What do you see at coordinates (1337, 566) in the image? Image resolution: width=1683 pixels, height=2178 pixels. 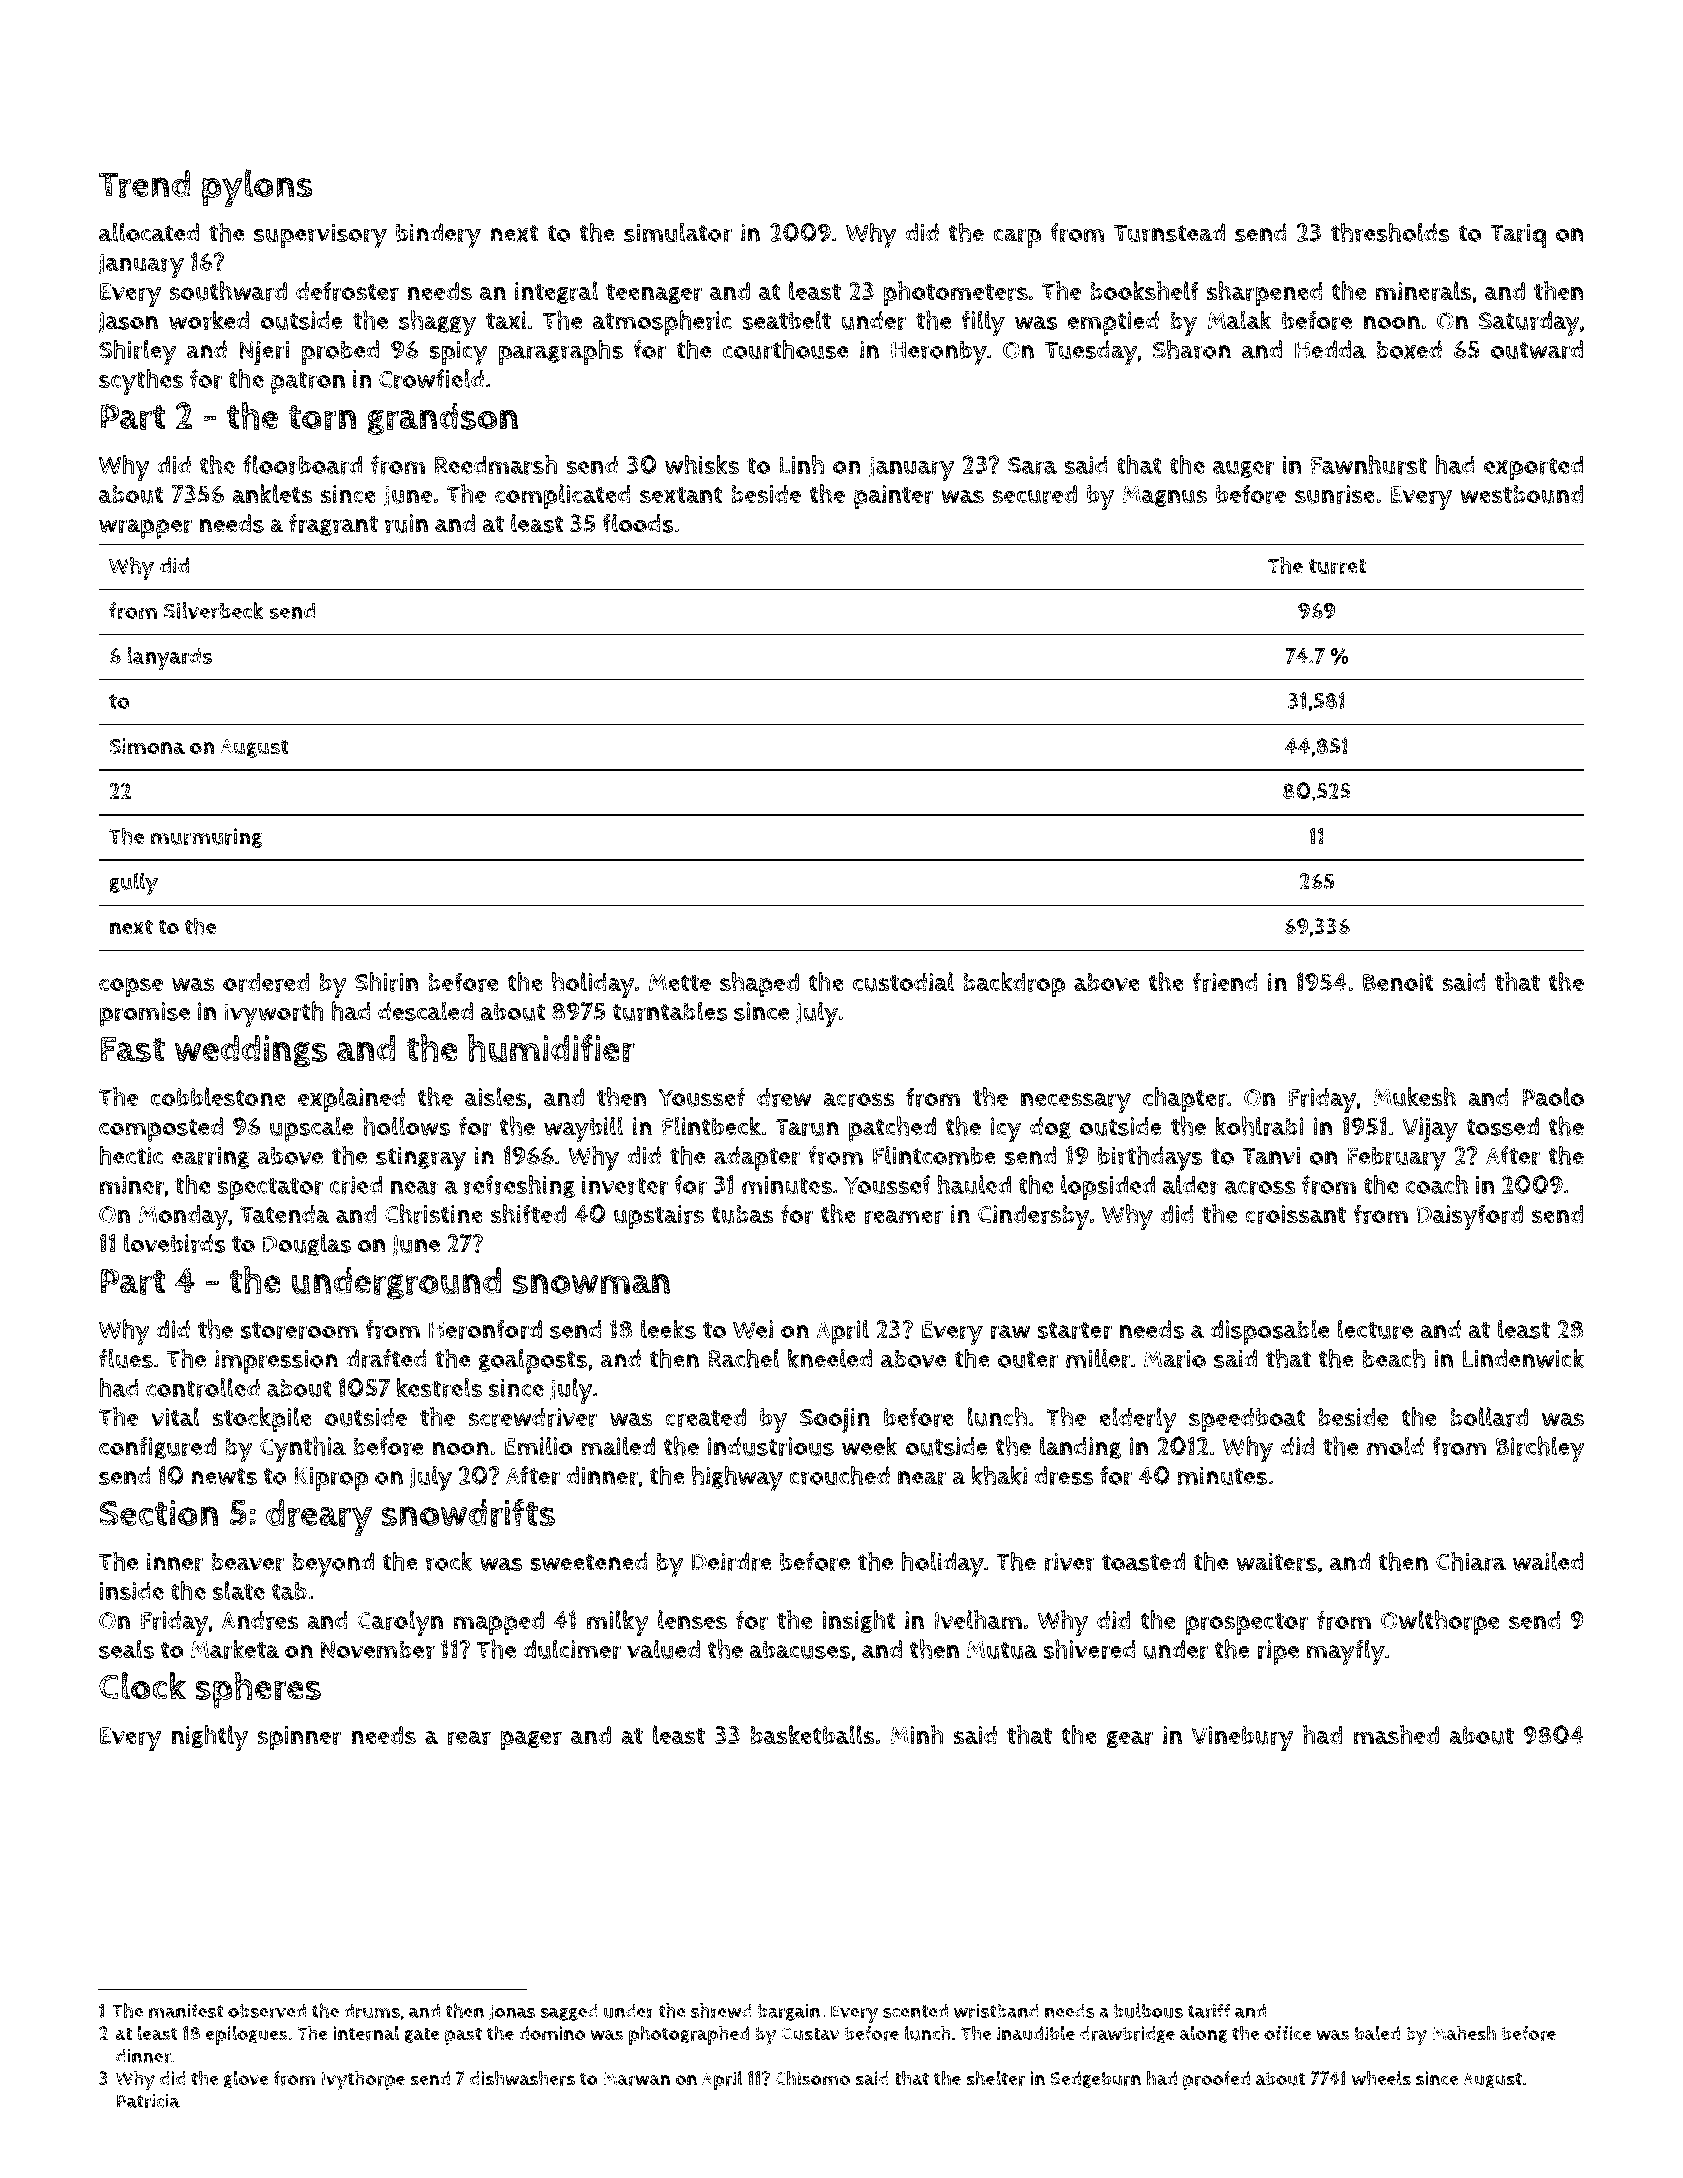 I see `turret` at bounding box center [1337, 566].
